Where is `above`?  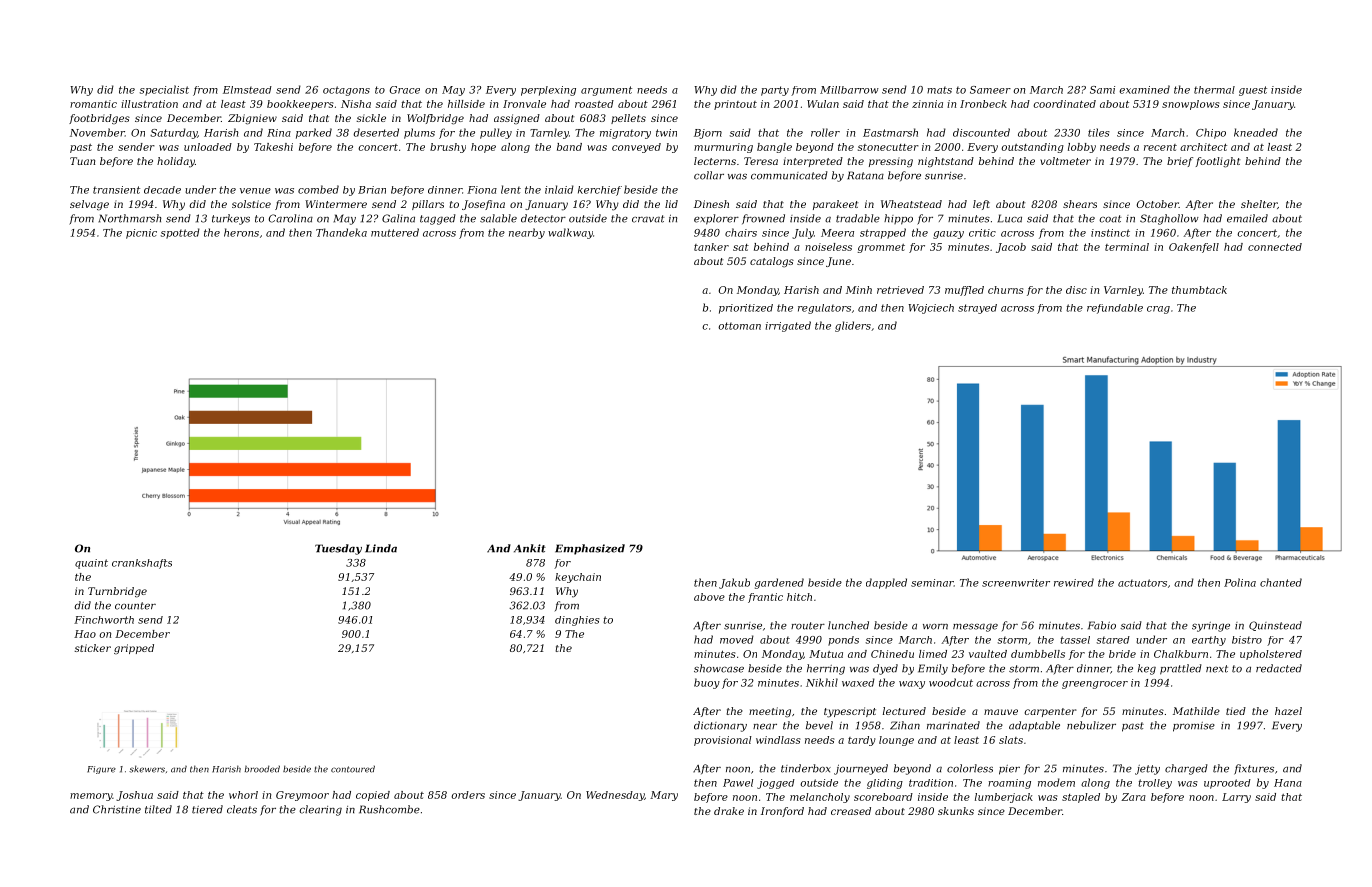 above is located at coordinates (709, 597).
